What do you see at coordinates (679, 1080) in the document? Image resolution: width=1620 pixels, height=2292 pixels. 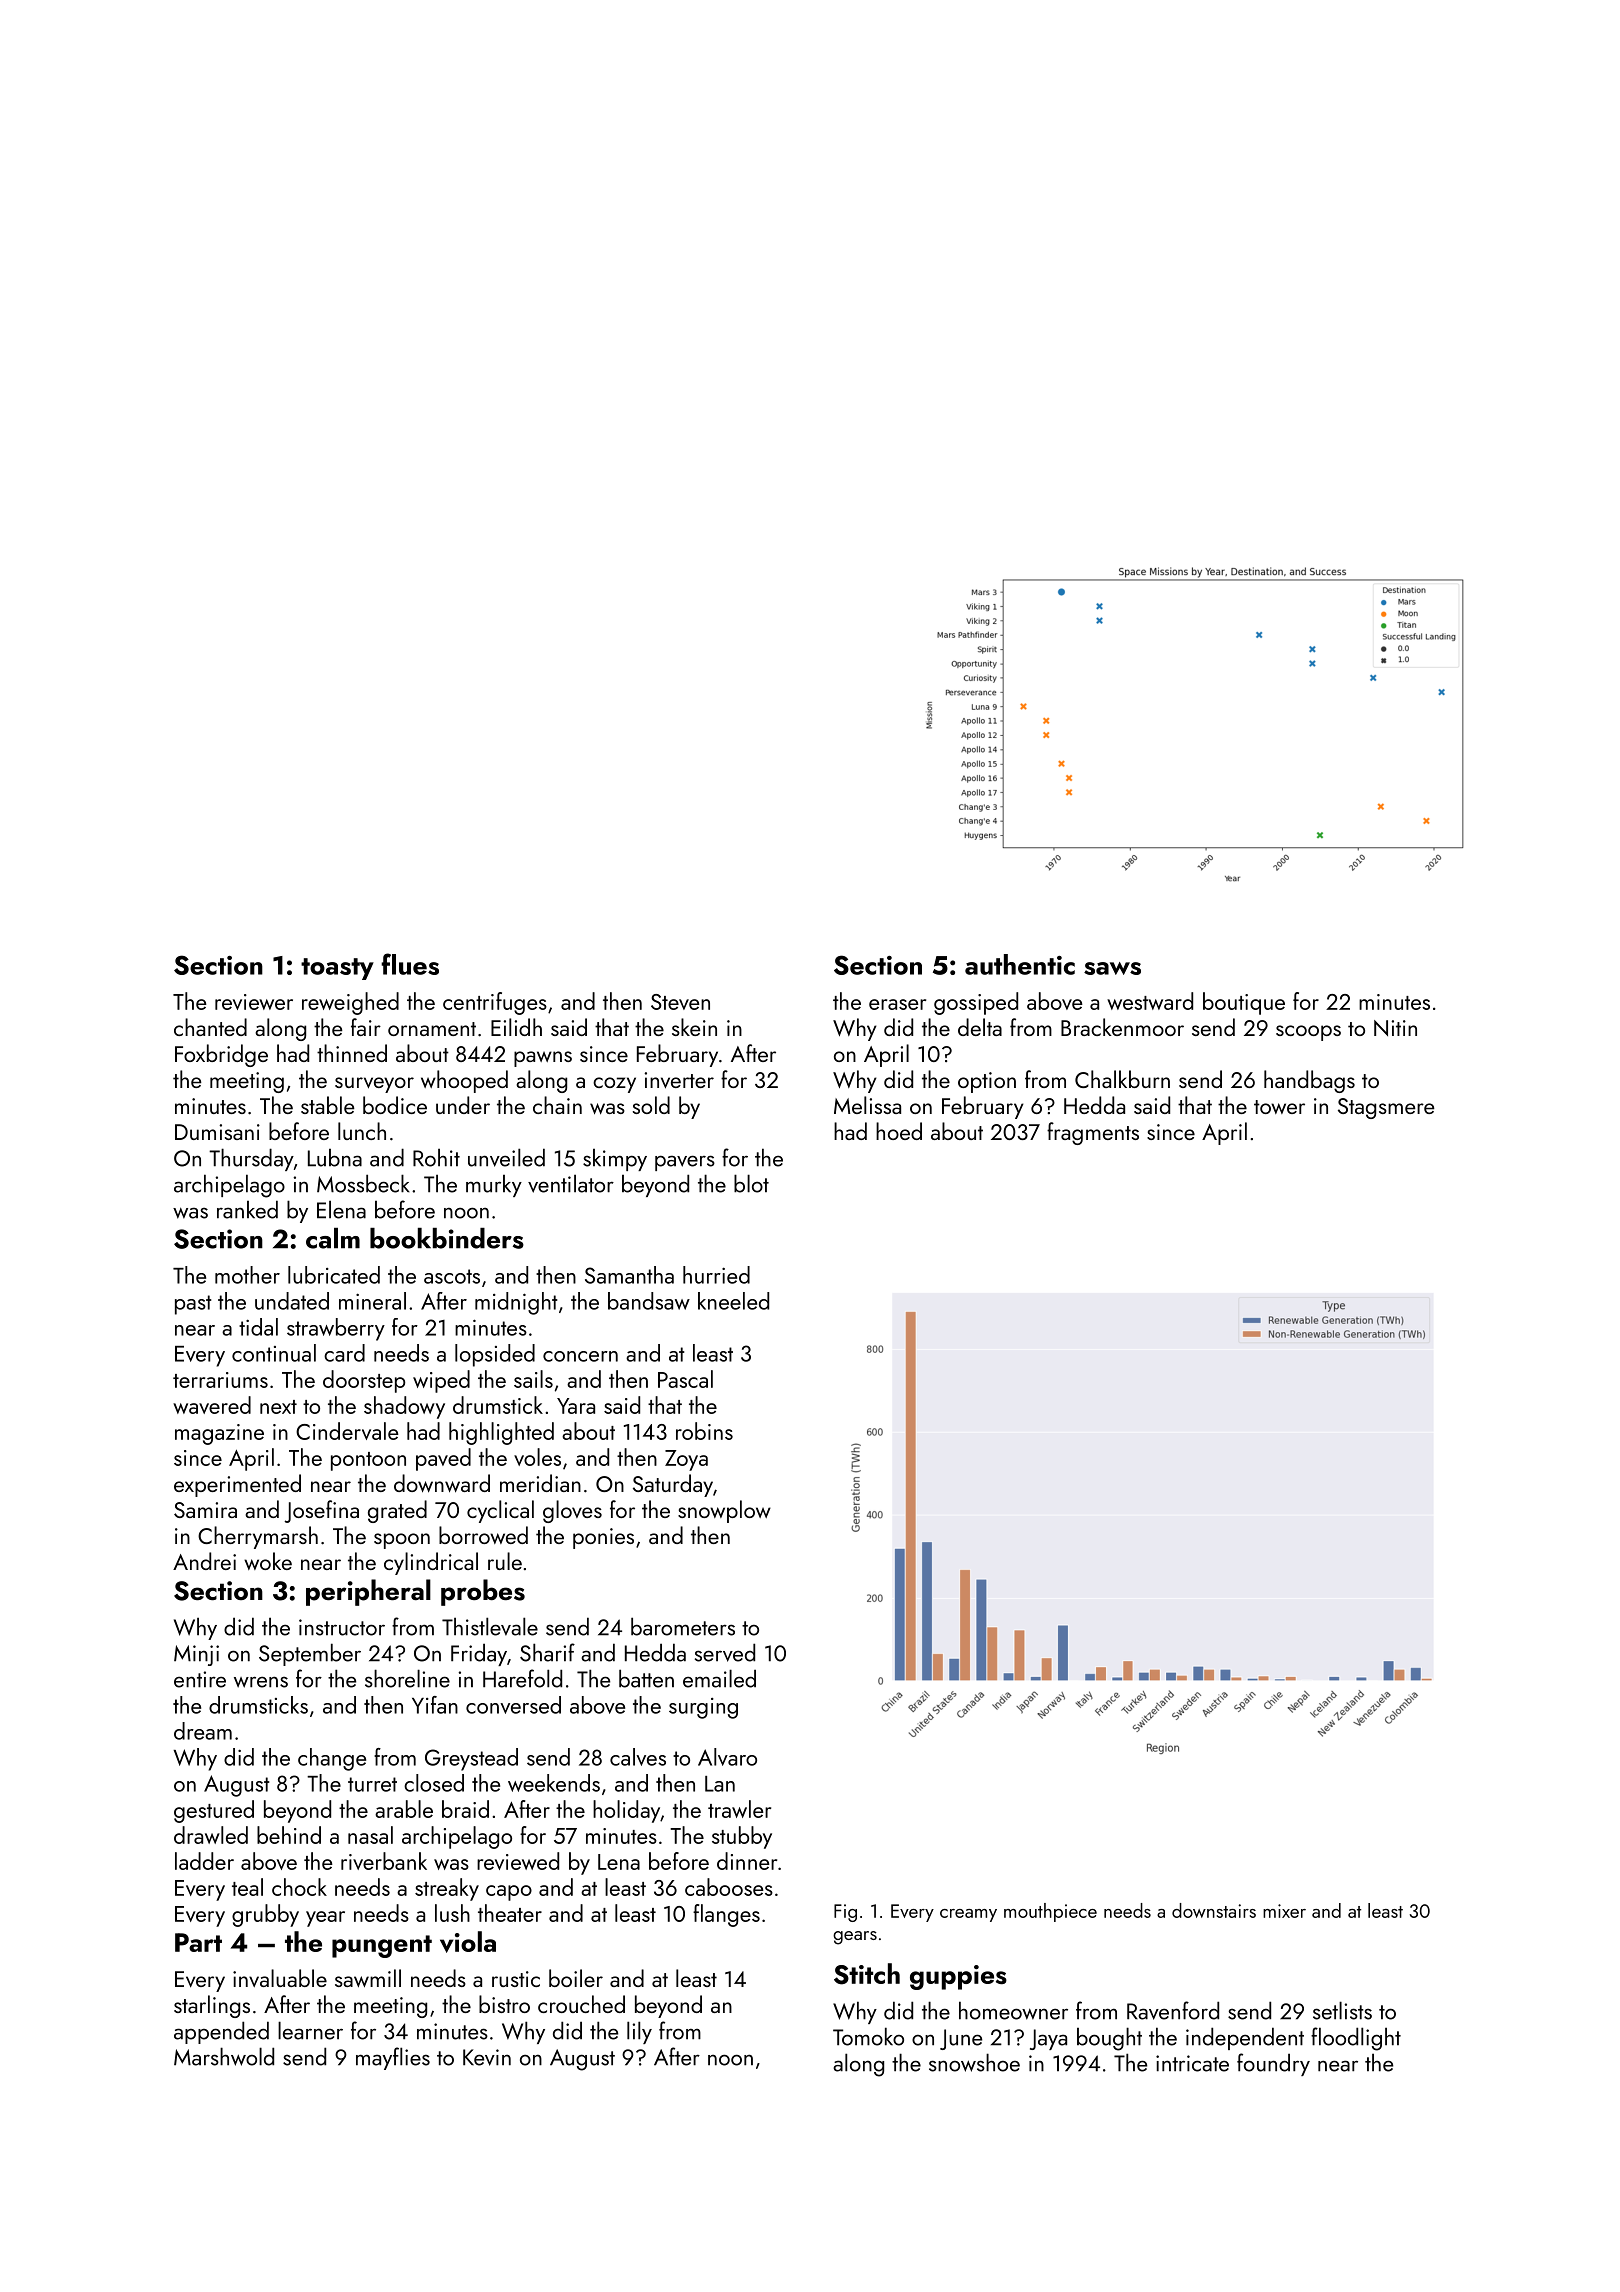 I see `inverter` at bounding box center [679, 1080].
